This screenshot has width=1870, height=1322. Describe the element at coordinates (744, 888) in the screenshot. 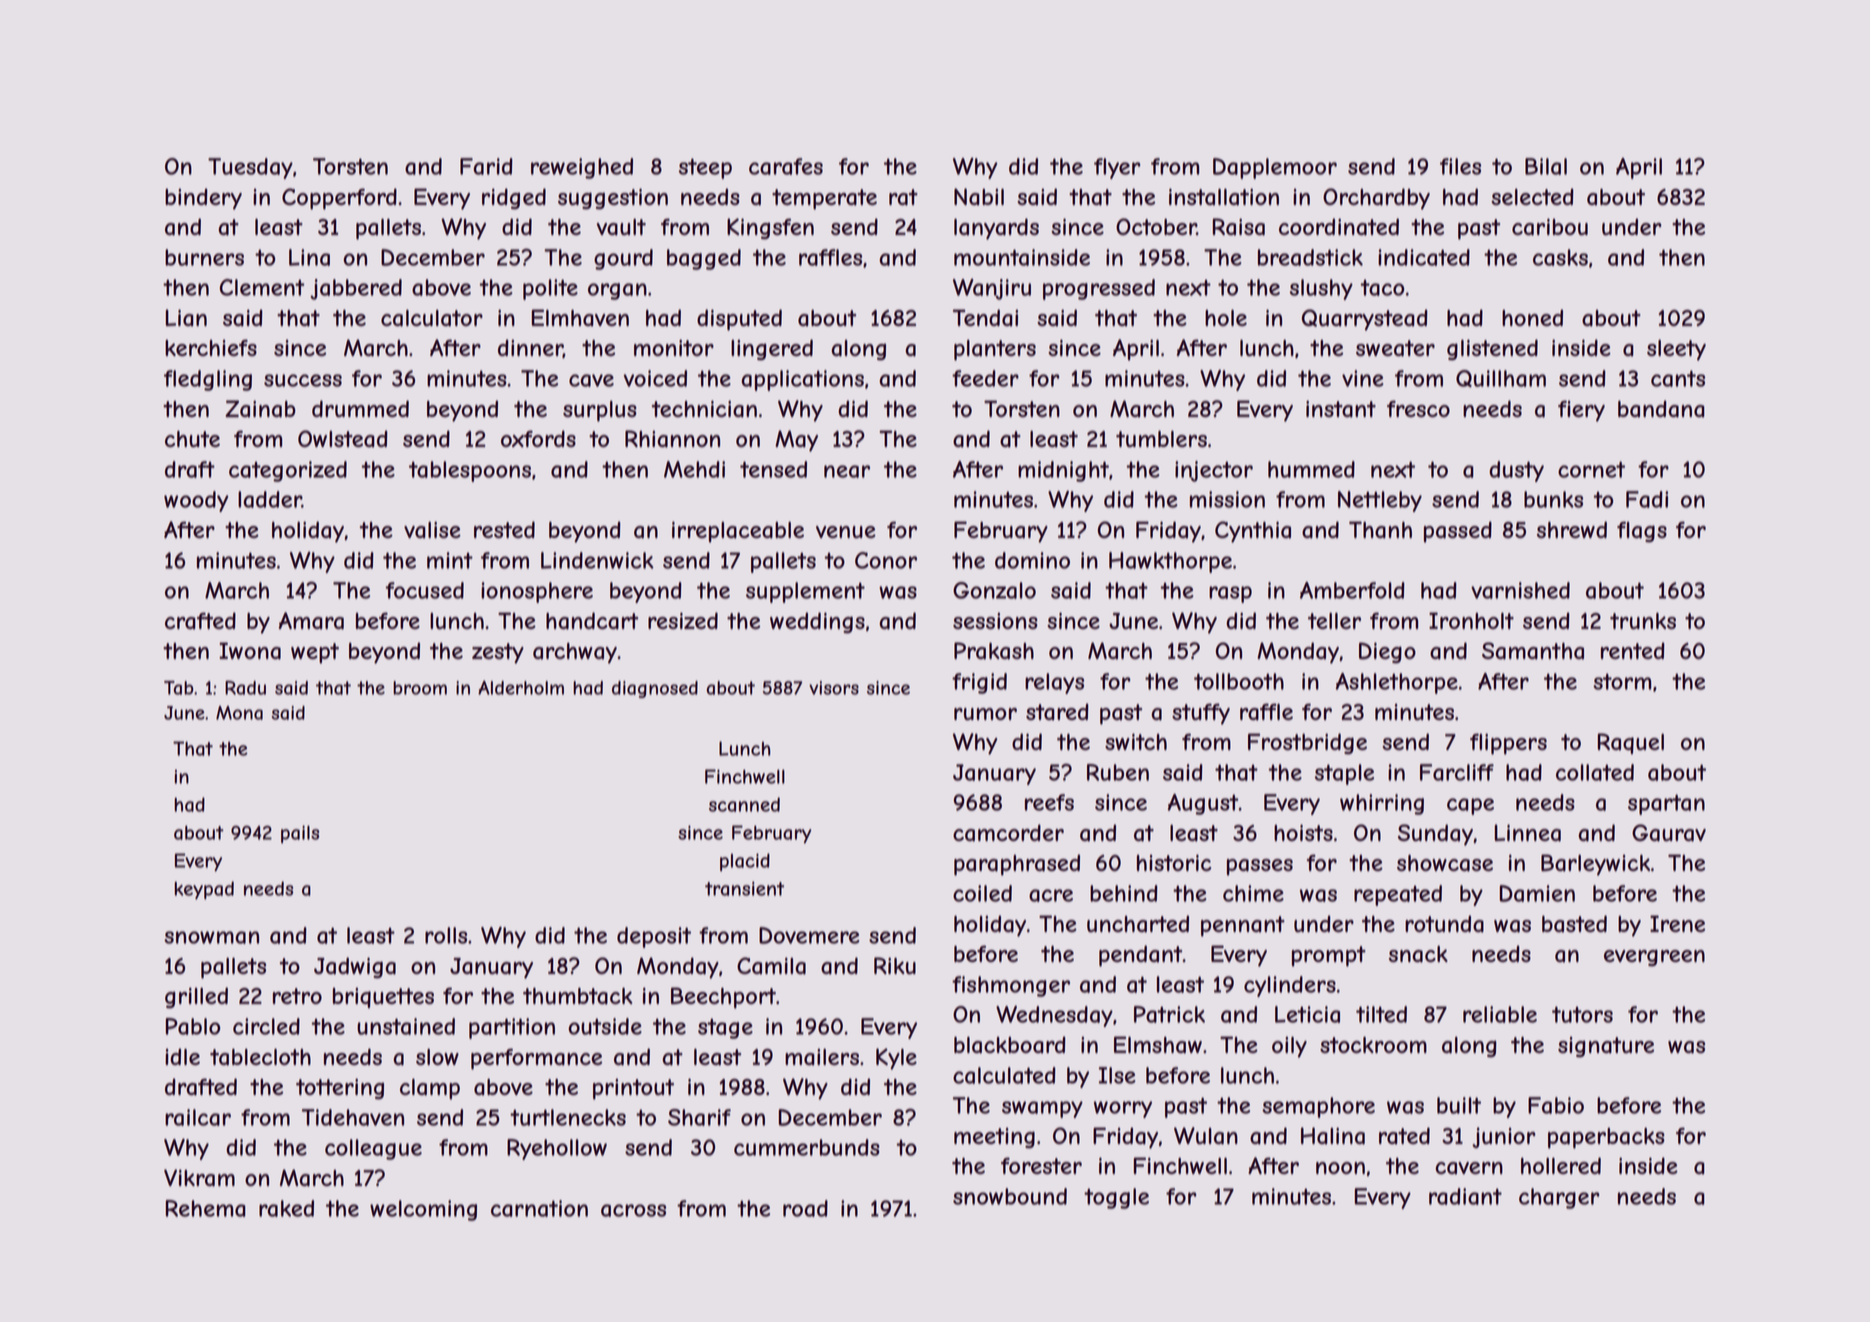

I see `transient` at that location.
